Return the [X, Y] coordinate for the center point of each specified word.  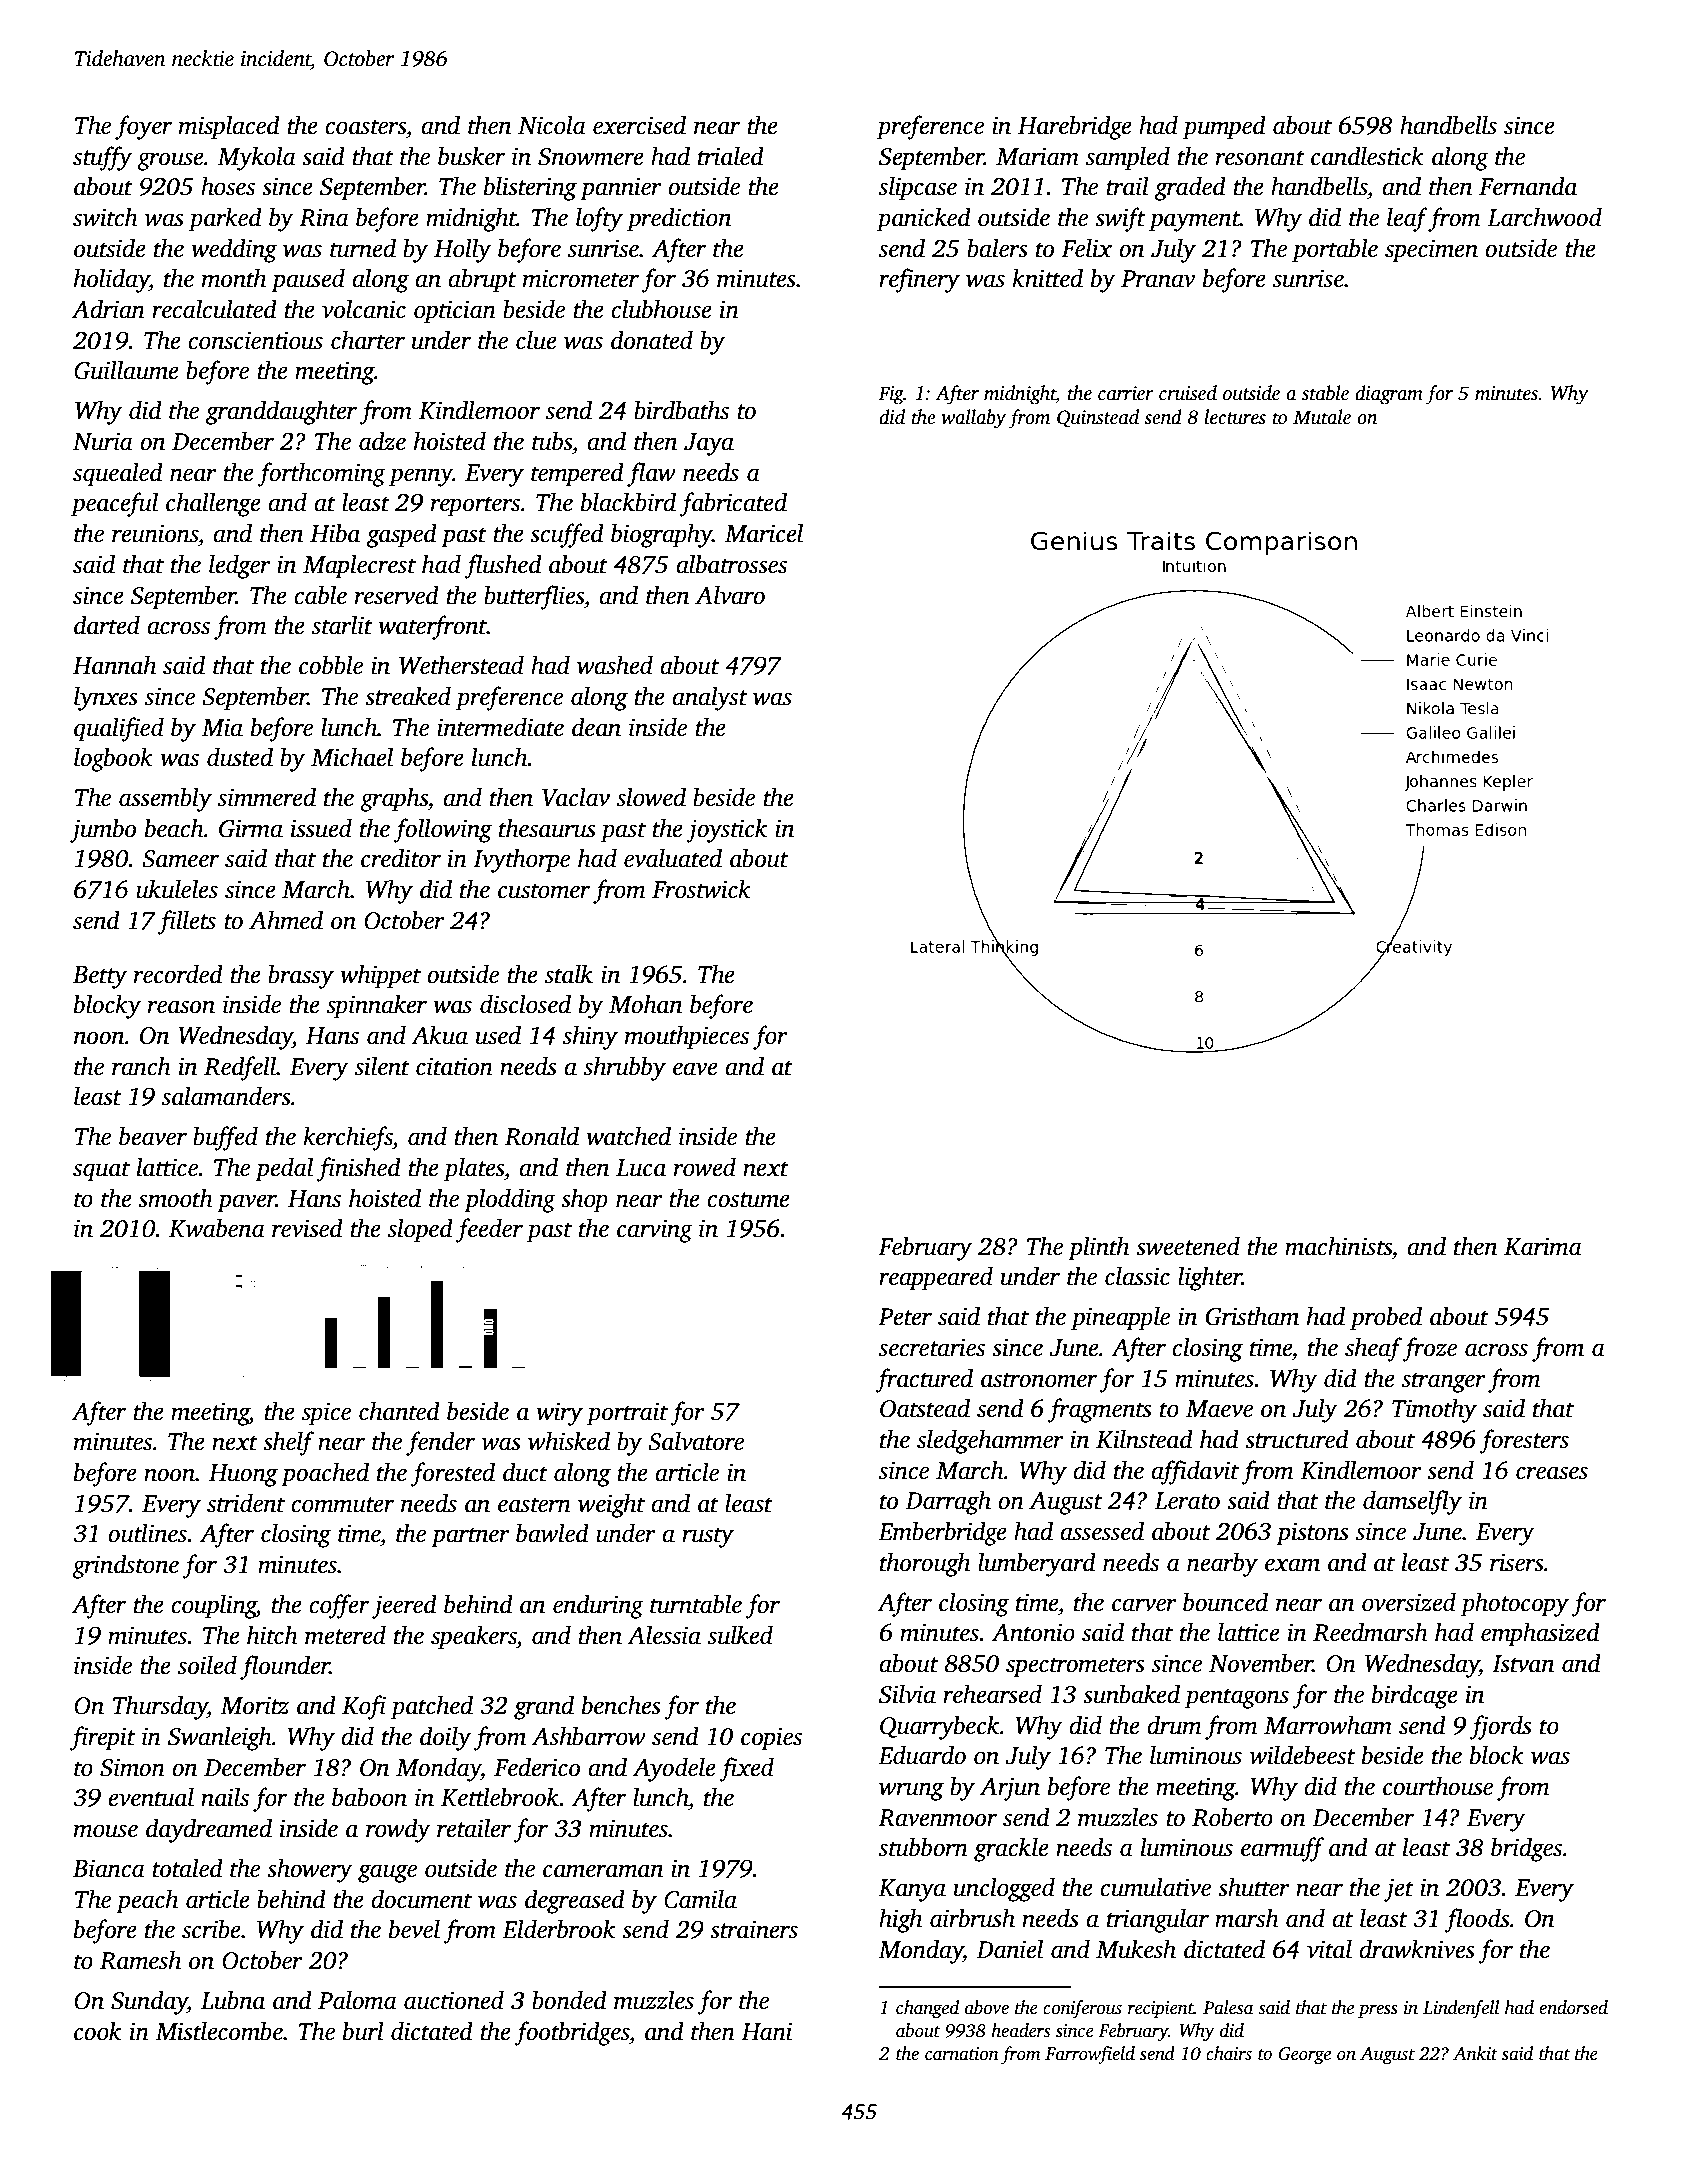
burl [363, 2031]
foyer [143, 127]
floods [1477, 1920]
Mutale [1322, 417]
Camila [700, 1899]
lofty [599, 219]
